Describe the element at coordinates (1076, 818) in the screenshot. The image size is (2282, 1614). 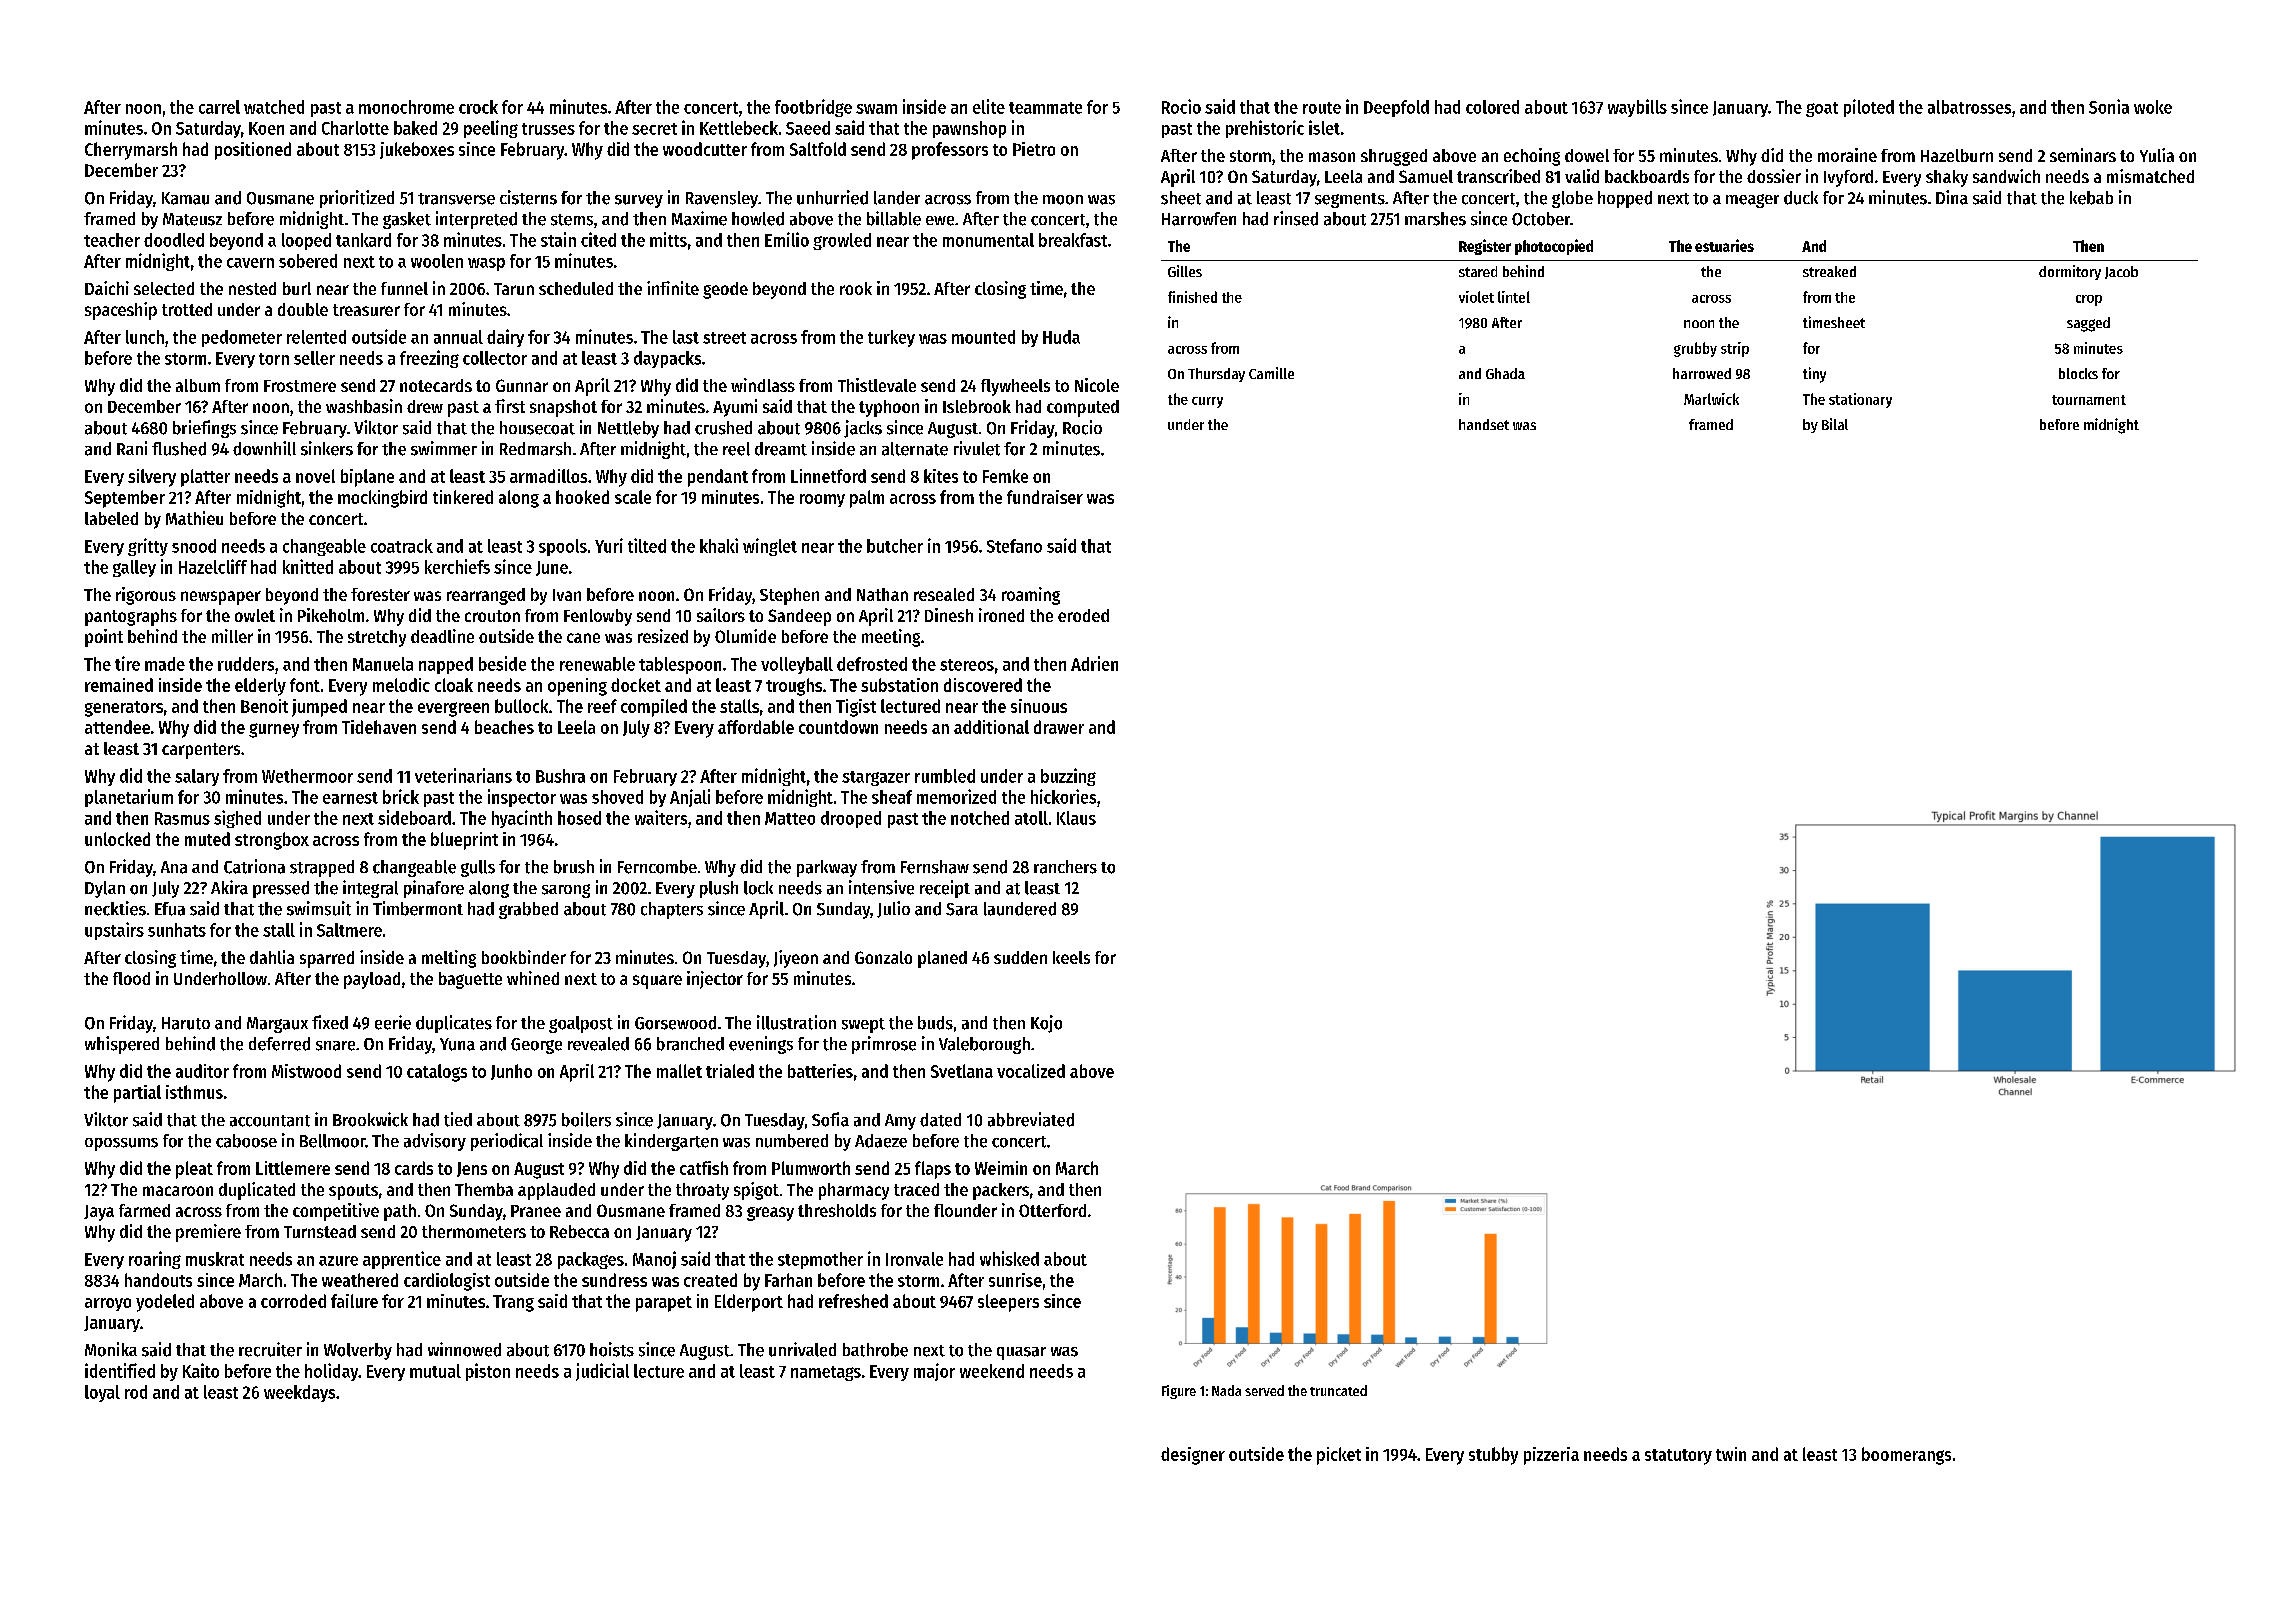
I see `Klaus` at that location.
